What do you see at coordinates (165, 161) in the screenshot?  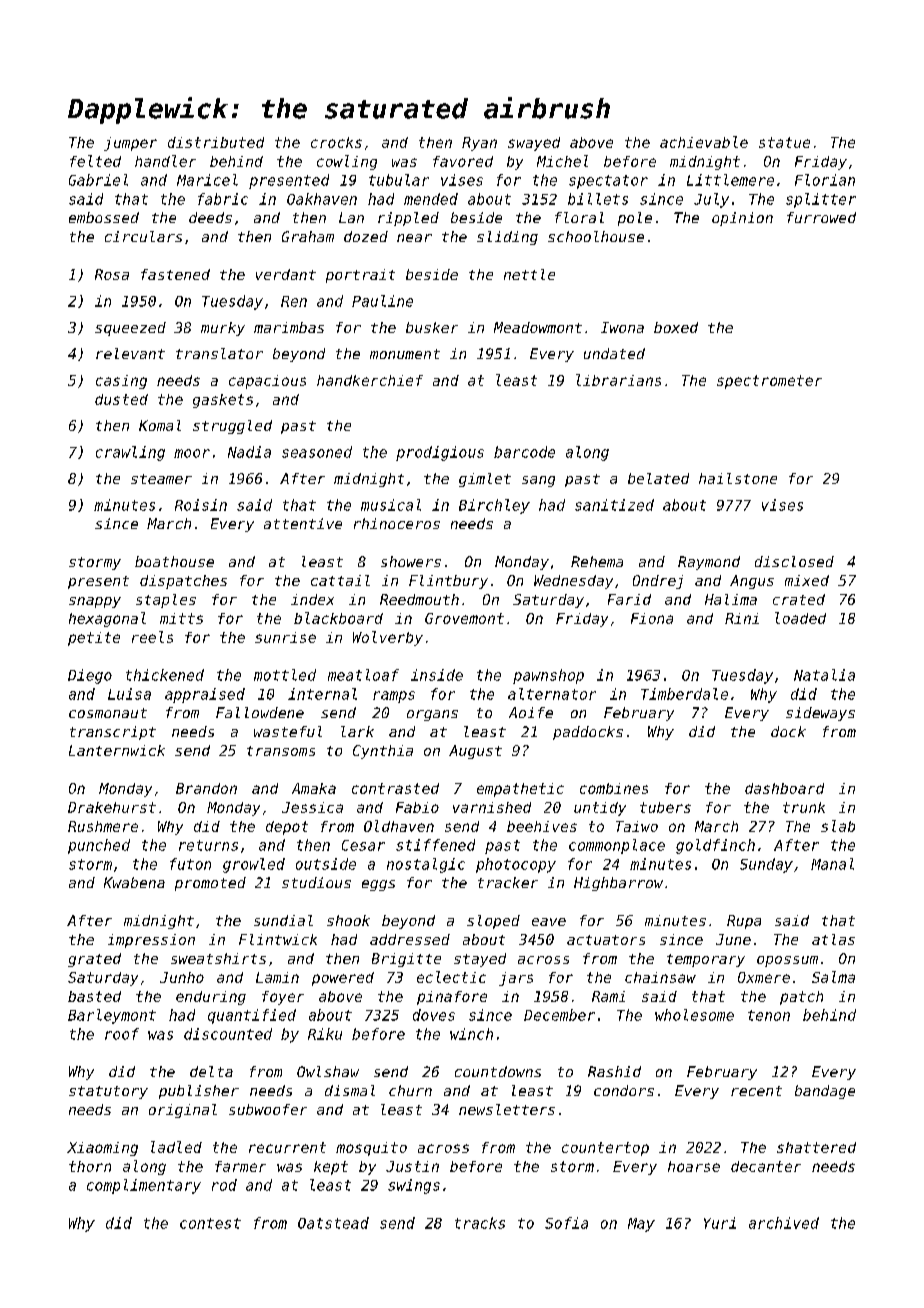 I see `handler` at bounding box center [165, 161].
